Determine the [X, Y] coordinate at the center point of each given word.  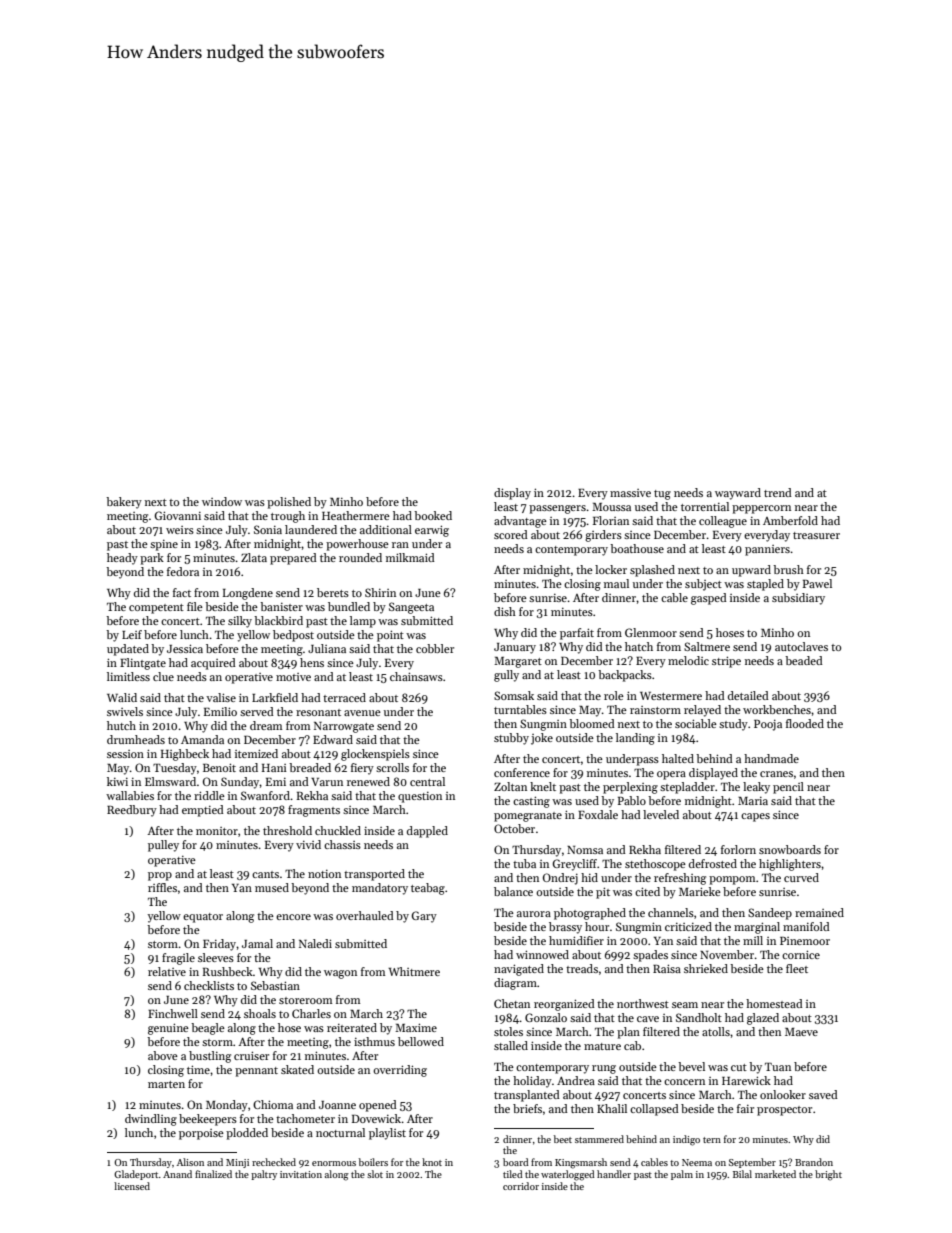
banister [281, 606]
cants [265, 874]
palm [682, 1175]
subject [703, 585]
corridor [521, 1186]
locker [611, 569]
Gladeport [136, 1175]
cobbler [435, 648]
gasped [709, 599]
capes [755, 817]
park [152, 559]
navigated [519, 970]
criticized [688, 926]
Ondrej [560, 879]
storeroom [305, 1000]
